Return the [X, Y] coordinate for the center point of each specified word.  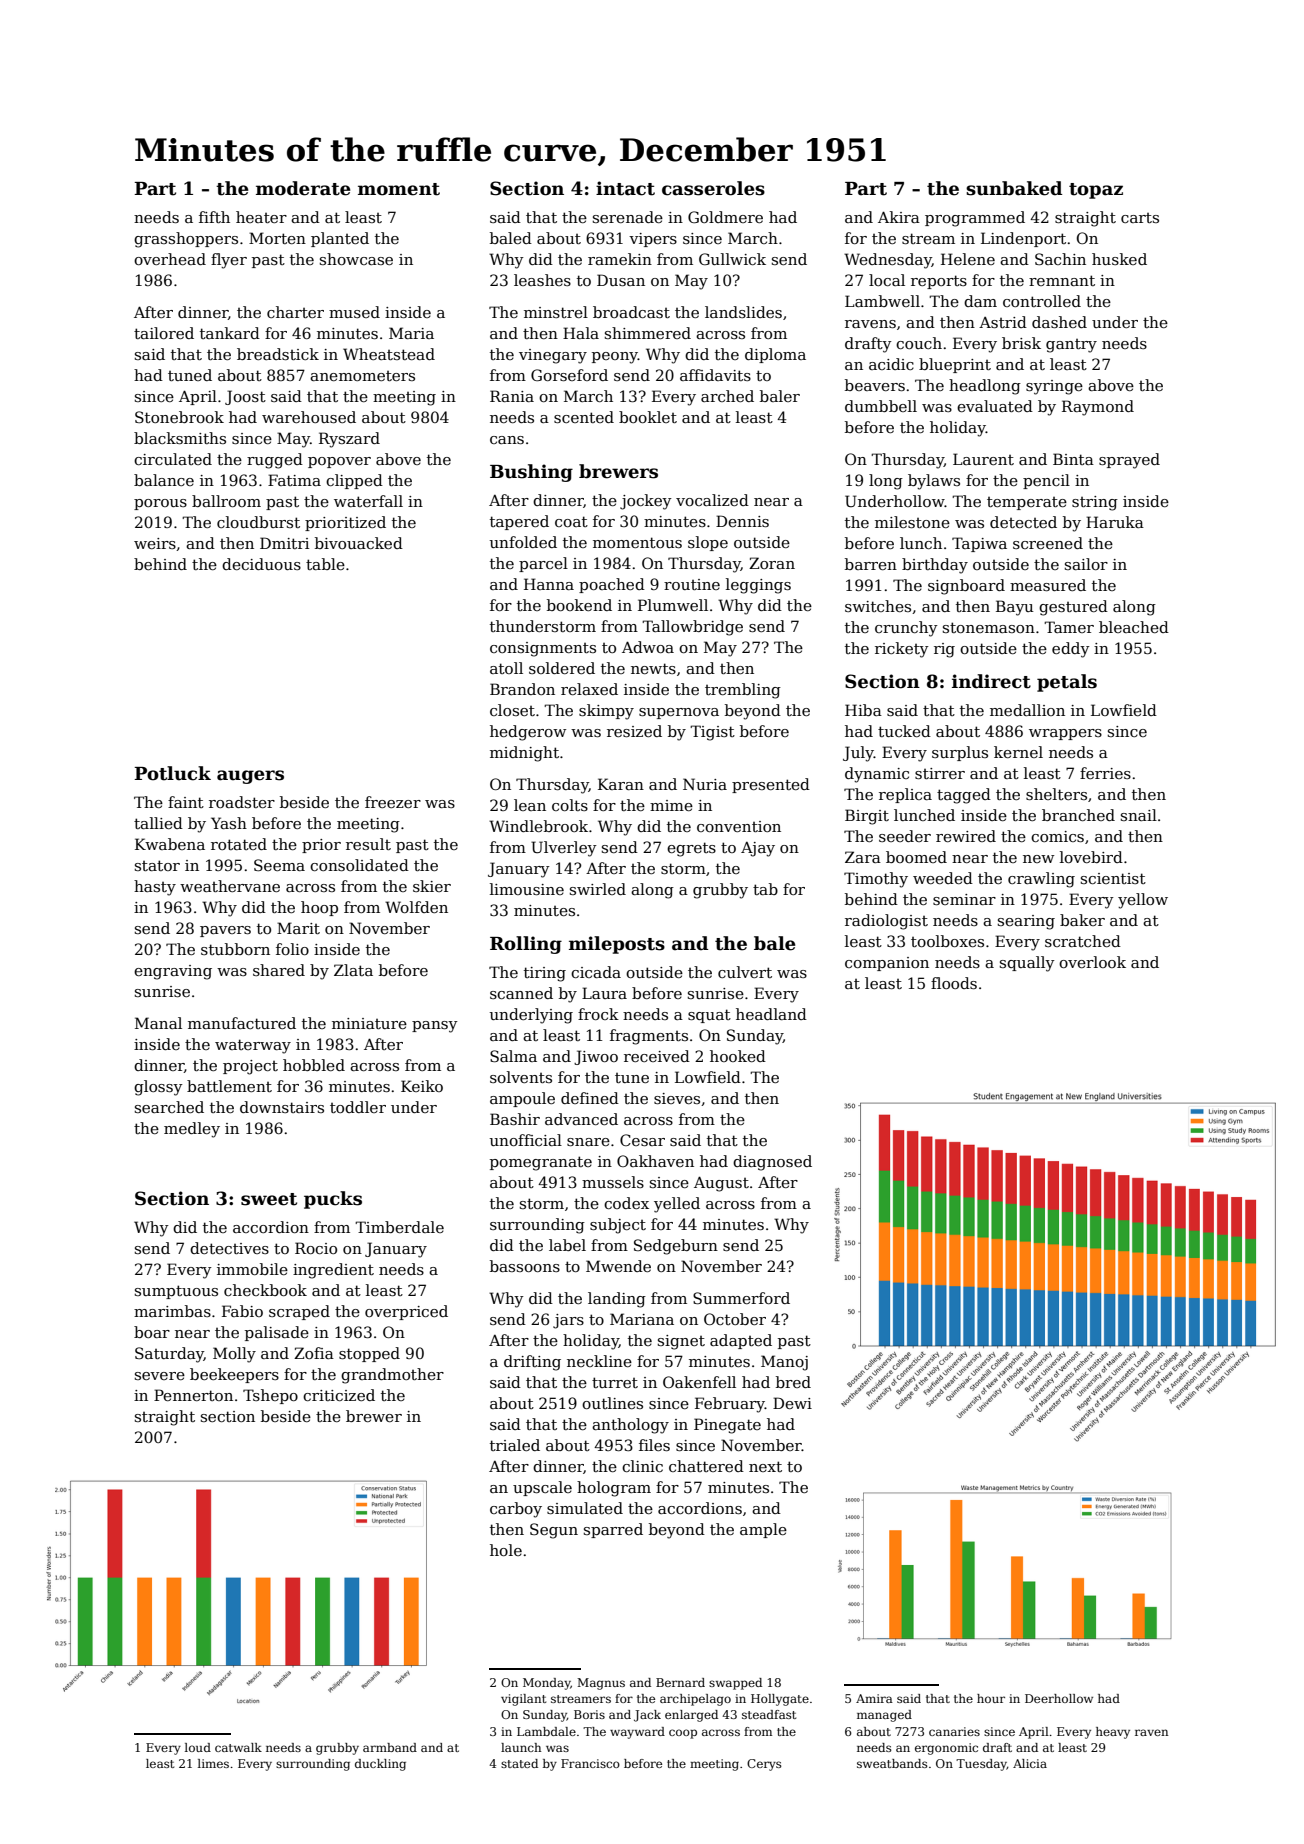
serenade [628, 217]
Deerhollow [1059, 1698]
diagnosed [772, 1163]
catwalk [238, 1747]
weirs [155, 543]
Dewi [792, 1403]
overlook [1092, 962]
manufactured [242, 1023]
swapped [735, 1684]
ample [763, 1530]
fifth [214, 217]
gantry [1071, 346]
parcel [543, 564]
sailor [1086, 564]
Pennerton [193, 1395]
